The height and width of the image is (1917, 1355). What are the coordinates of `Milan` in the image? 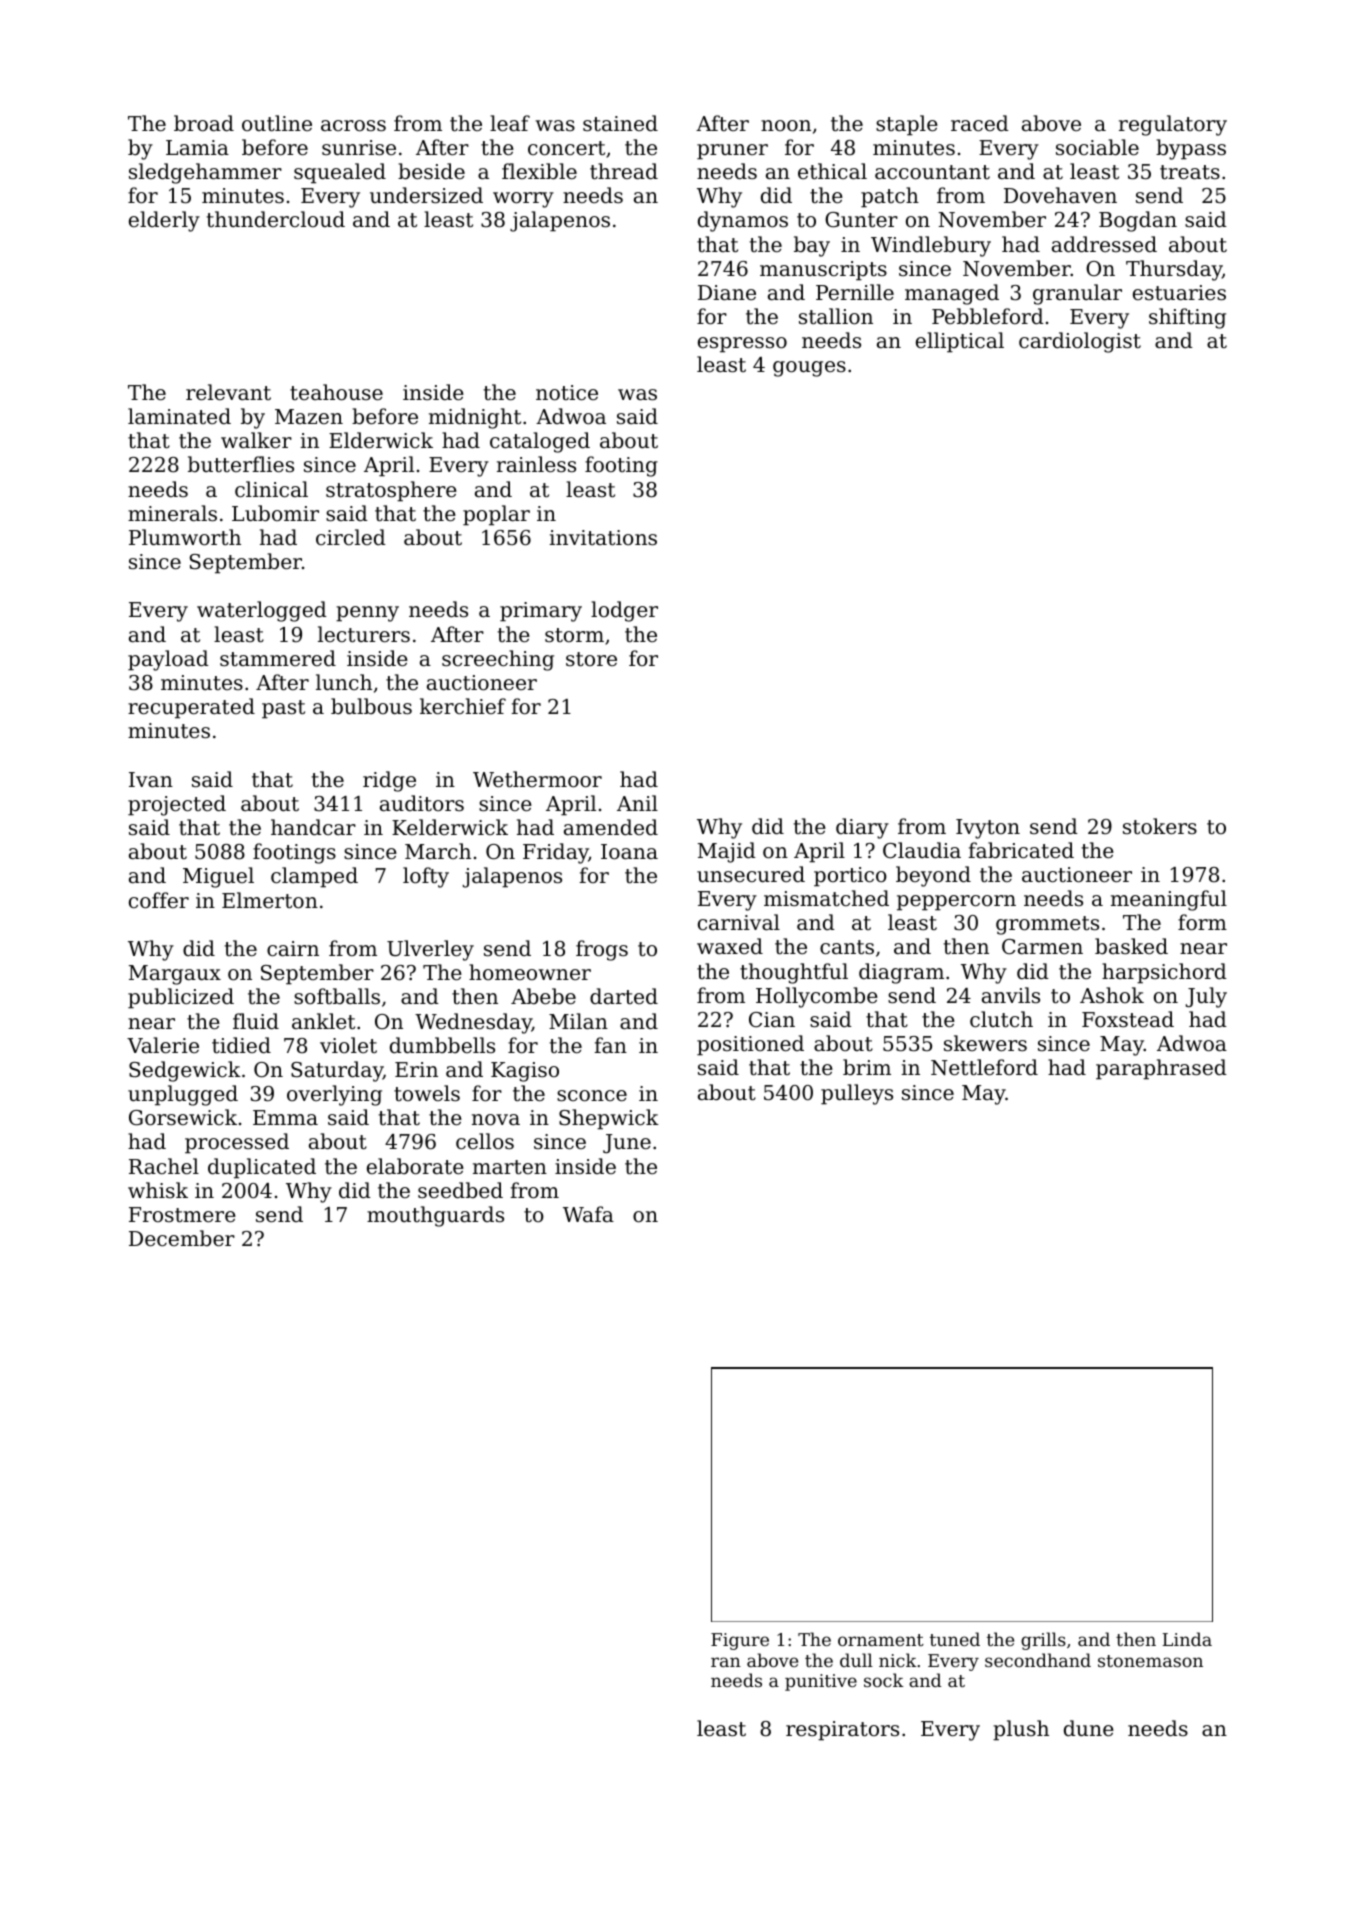 It's located at (578, 1021).
